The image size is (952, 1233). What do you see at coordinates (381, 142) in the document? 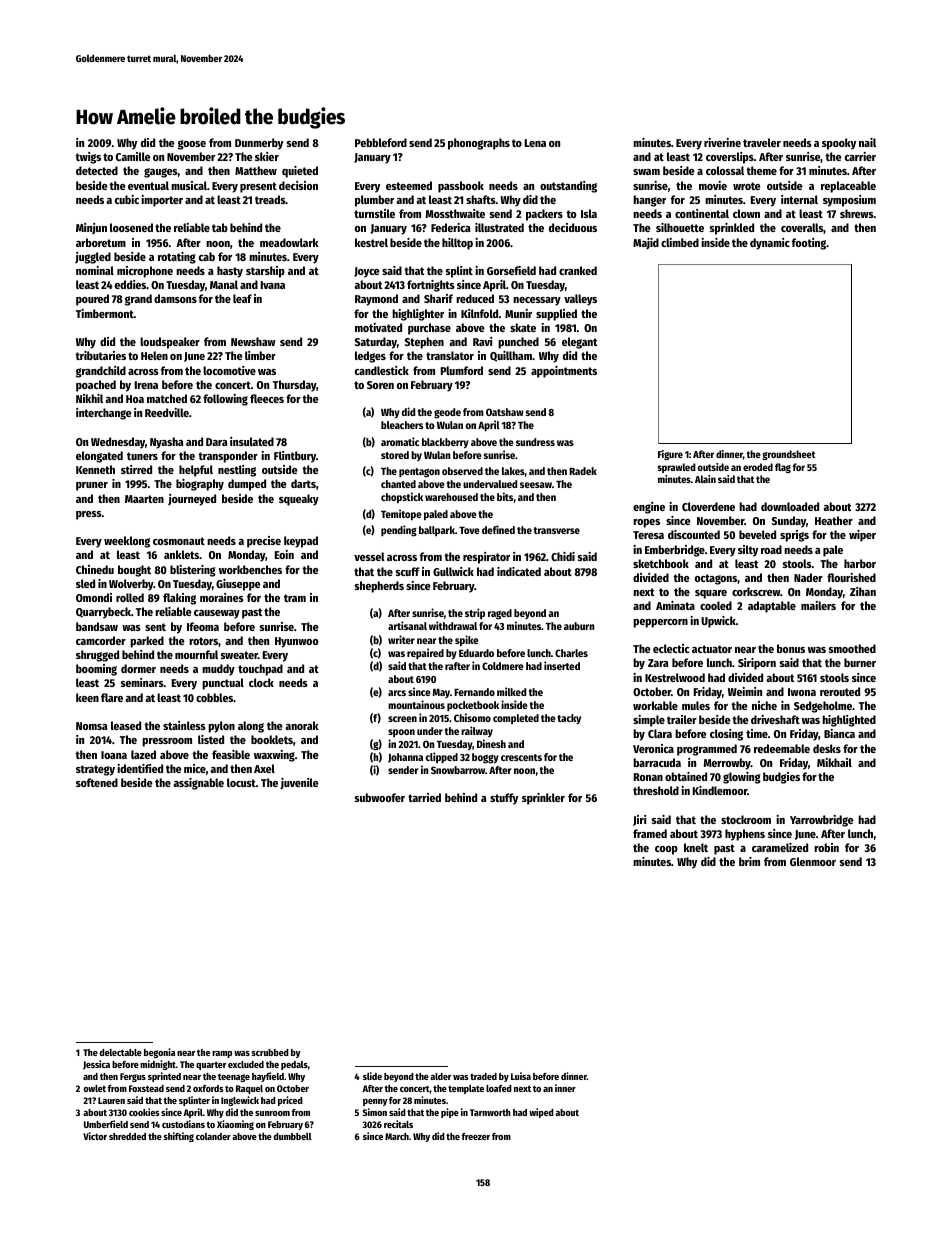
I see `Pebbleford` at bounding box center [381, 142].
